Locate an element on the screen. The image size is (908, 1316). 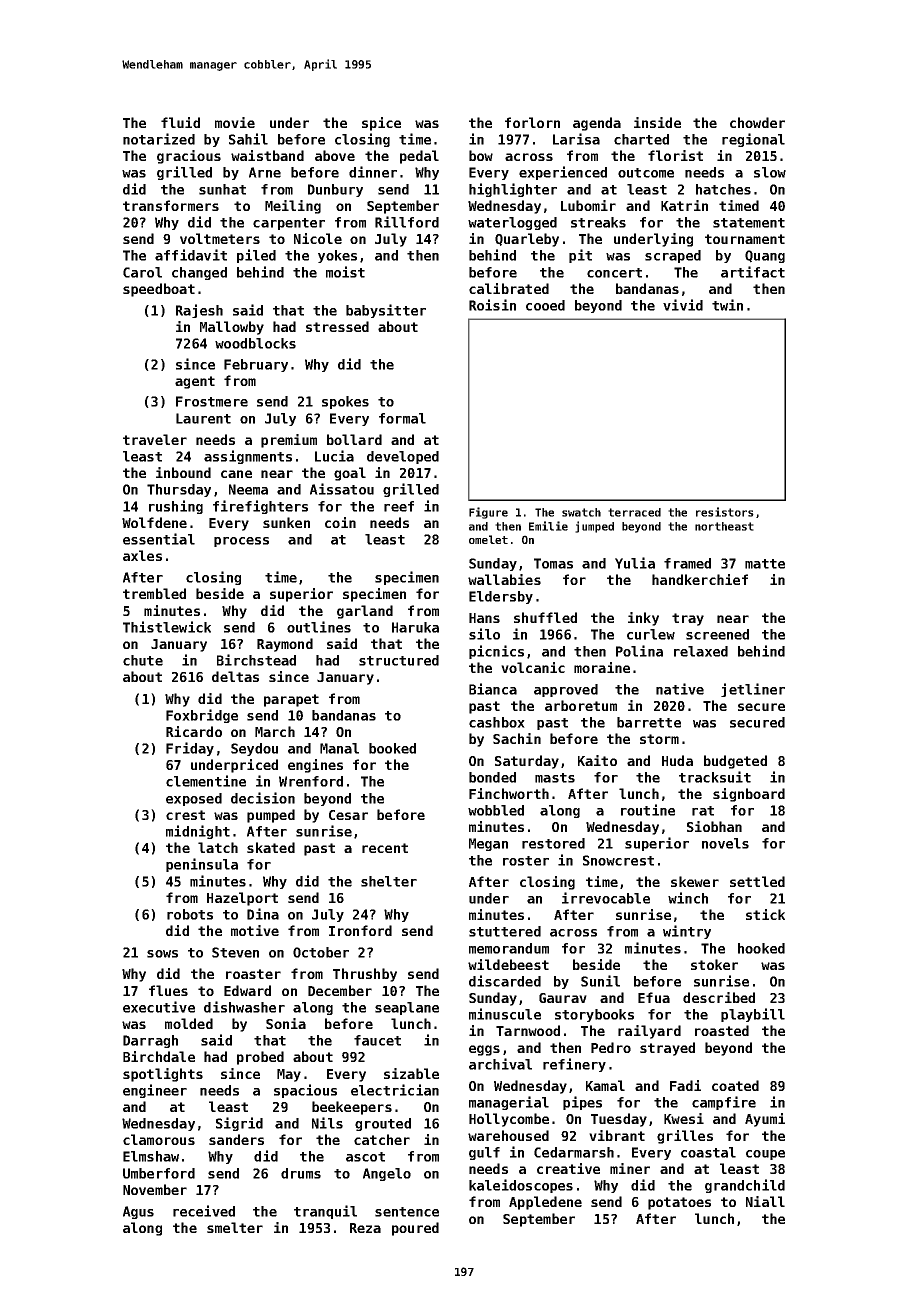
Steven is located at coordinates (235, 952).
